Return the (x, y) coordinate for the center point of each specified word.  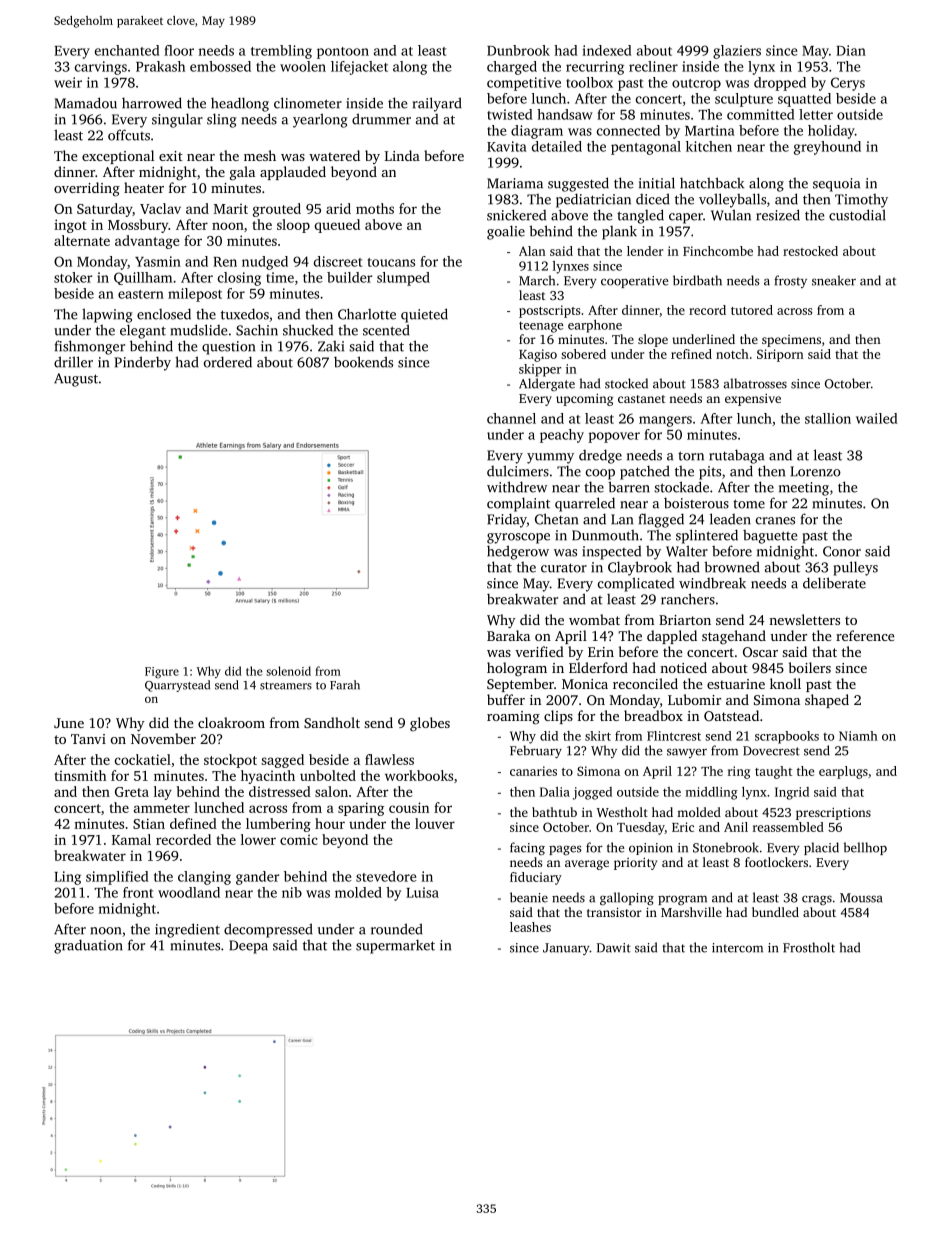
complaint (518, 504)
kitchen (709, 146)
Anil (736, 827)
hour (330, 823)
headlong (240, 104)
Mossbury (138, 226)
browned (732, 567)
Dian (851, 50)
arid (338, 208)
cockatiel (143, 759)
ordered (228, 362)
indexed (607, 50)
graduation (88, 946)
